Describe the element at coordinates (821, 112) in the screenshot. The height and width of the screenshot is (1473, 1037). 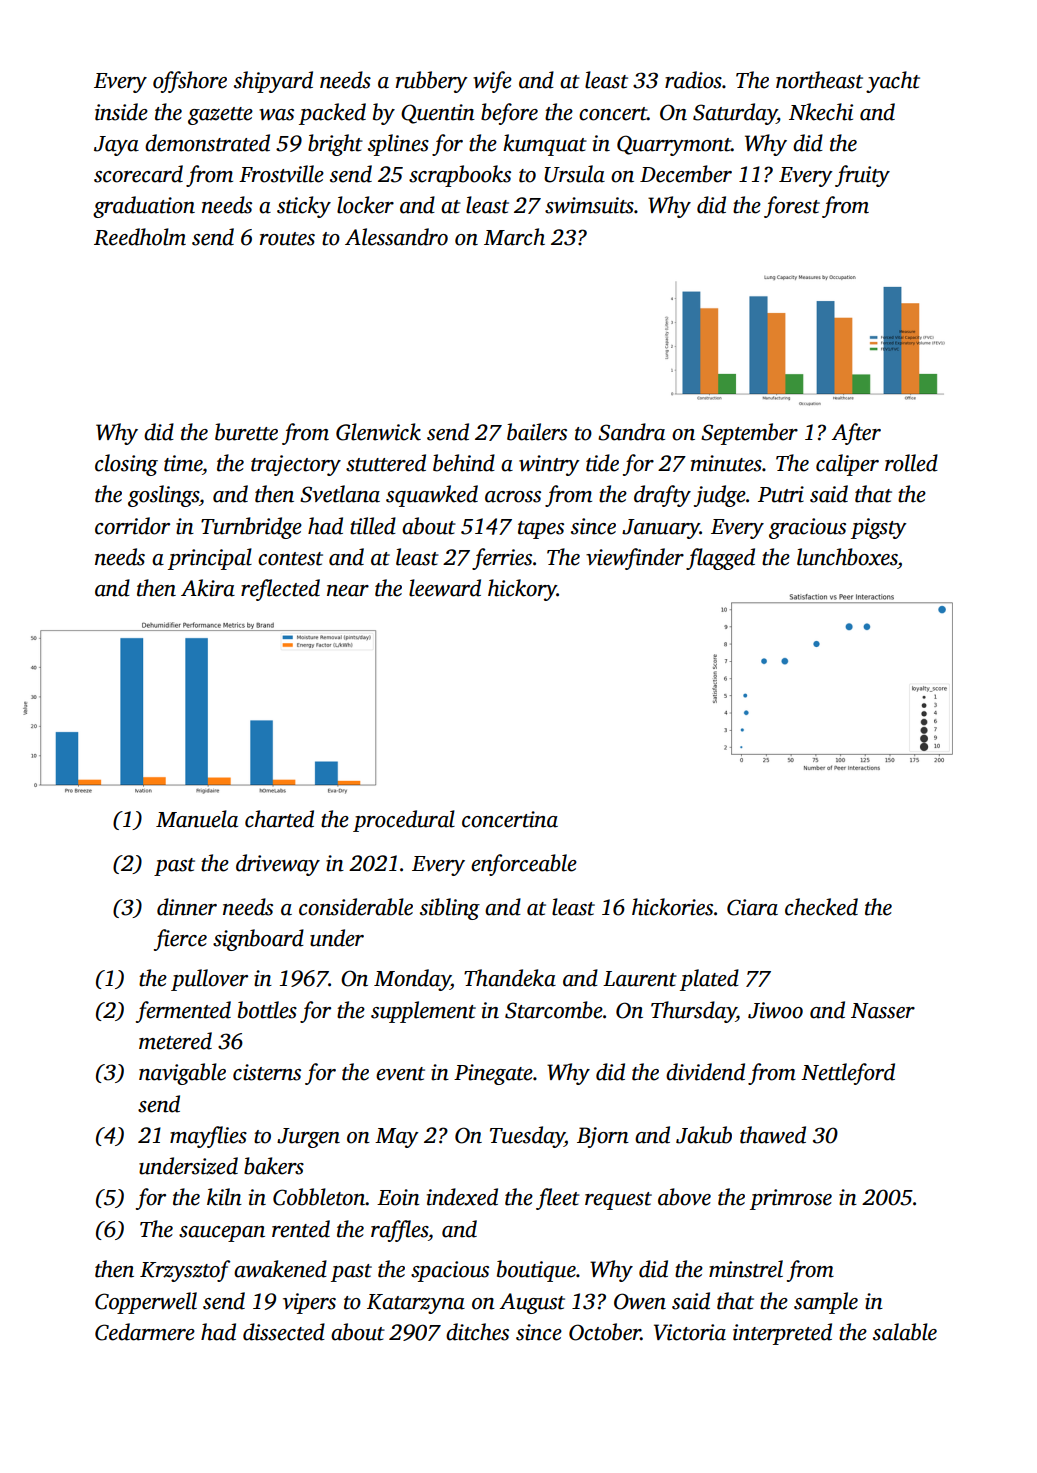
I see `Nkechi` at that location.
